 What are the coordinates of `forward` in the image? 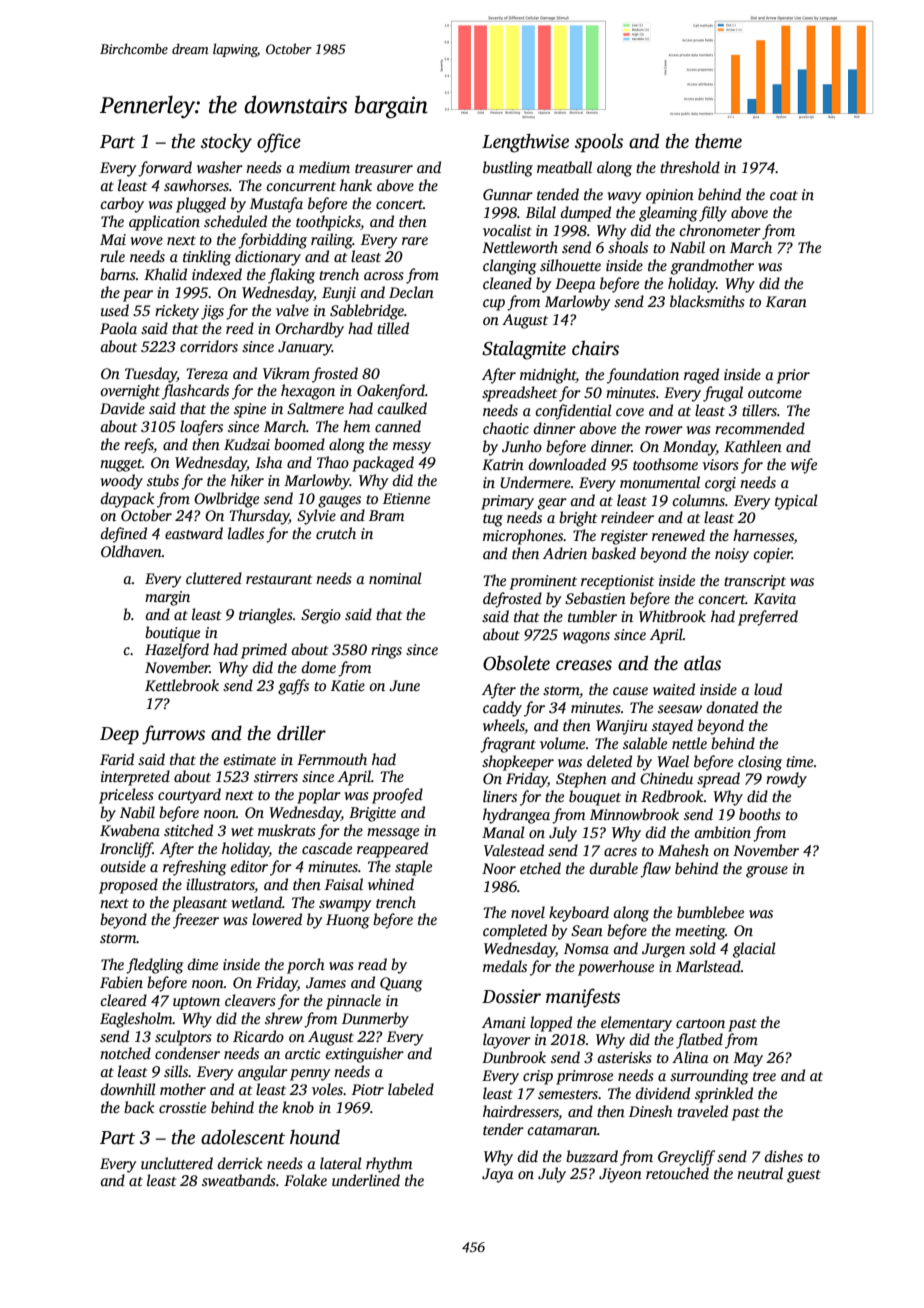 It's located at (165, 169).
